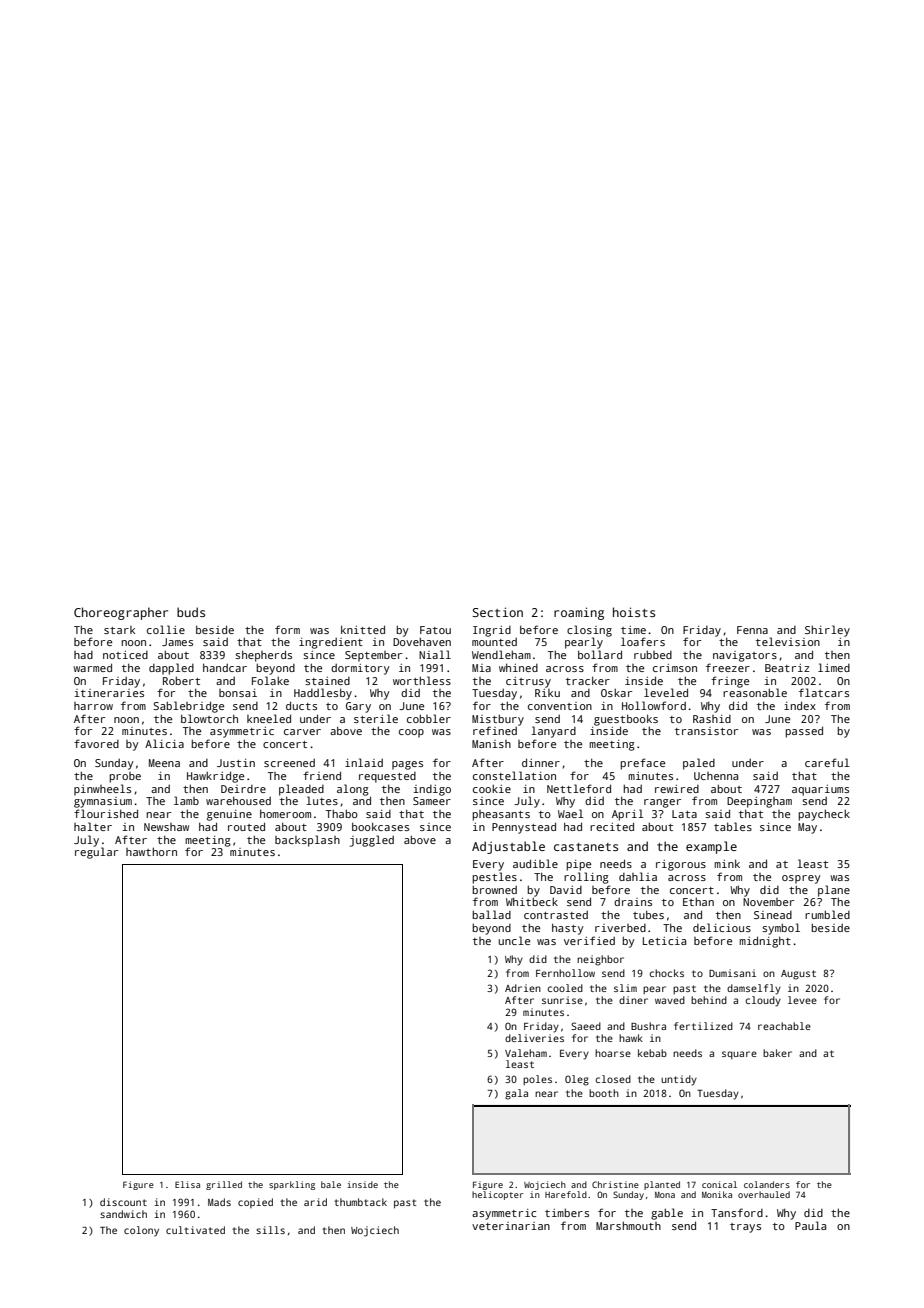 This screenshot has width=924, height=1308. What do you see at coordinates (119, 630) in the screenshot?
I see `stark` at bounding box center [119, 630].
